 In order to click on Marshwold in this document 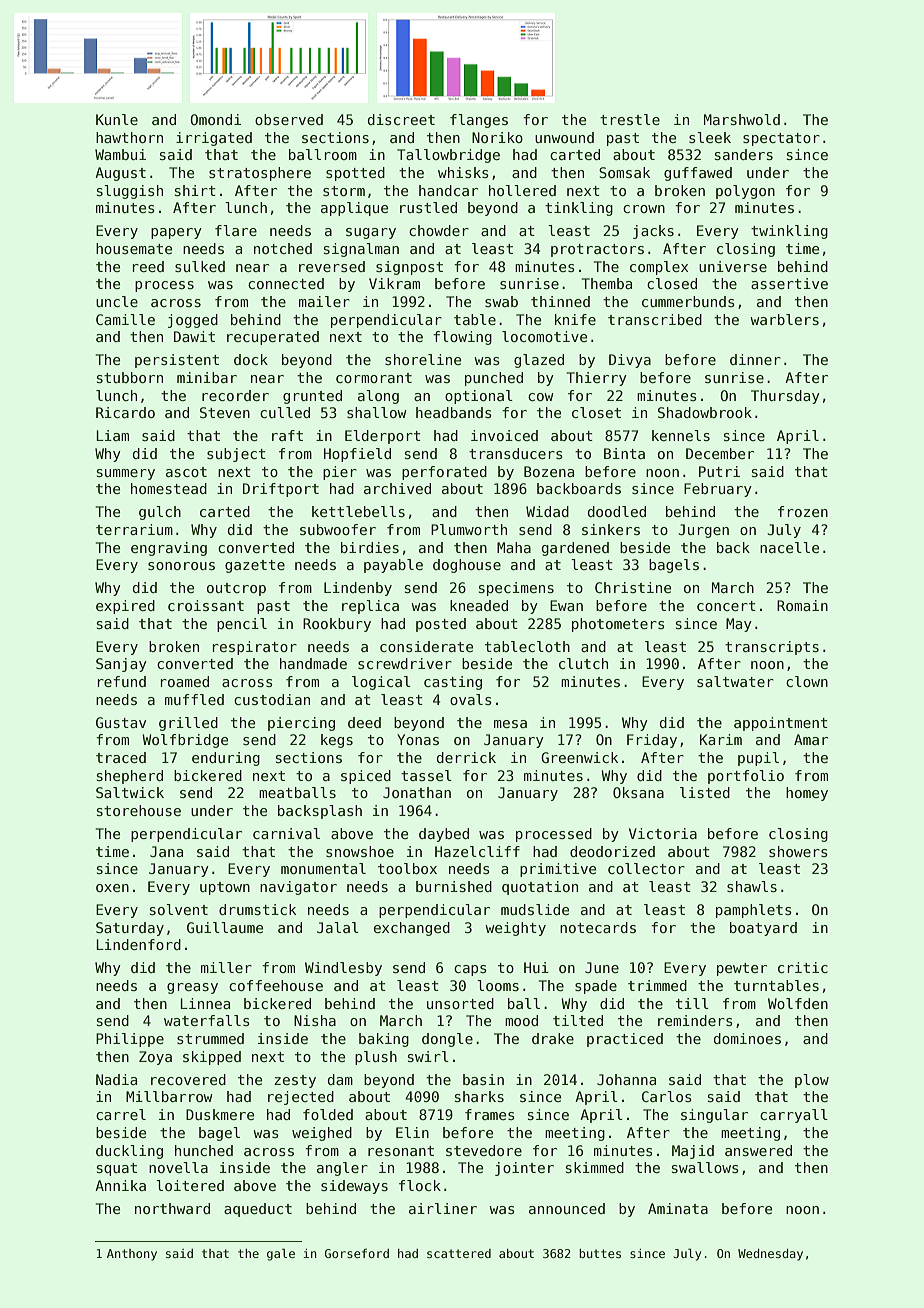, I will do `click(742, 119)`.
